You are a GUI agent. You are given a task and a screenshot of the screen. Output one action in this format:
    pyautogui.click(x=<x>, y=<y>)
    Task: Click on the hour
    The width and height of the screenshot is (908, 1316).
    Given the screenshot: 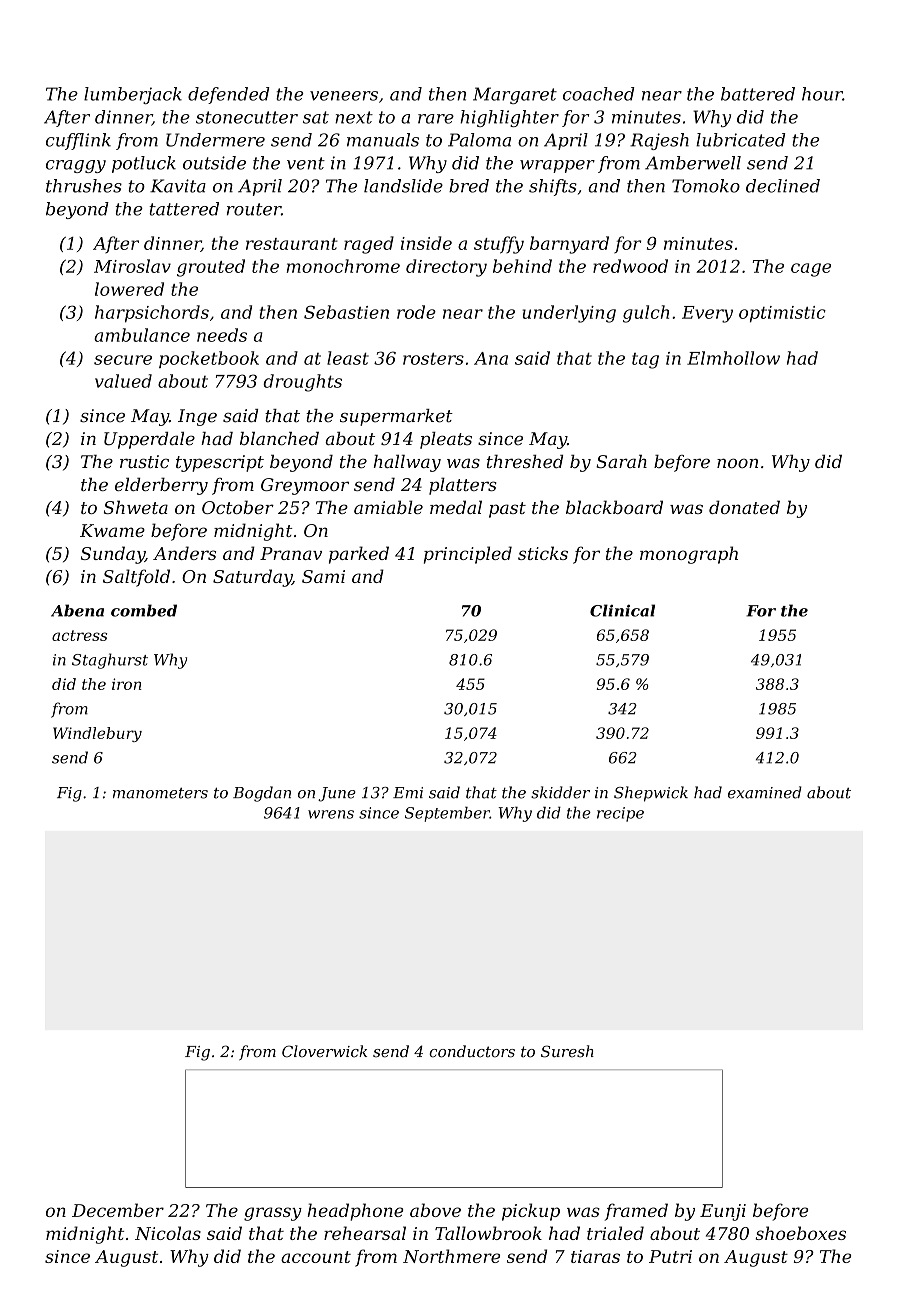 What is the action you would take?
    pyautogui.click(x=822, y=94)
